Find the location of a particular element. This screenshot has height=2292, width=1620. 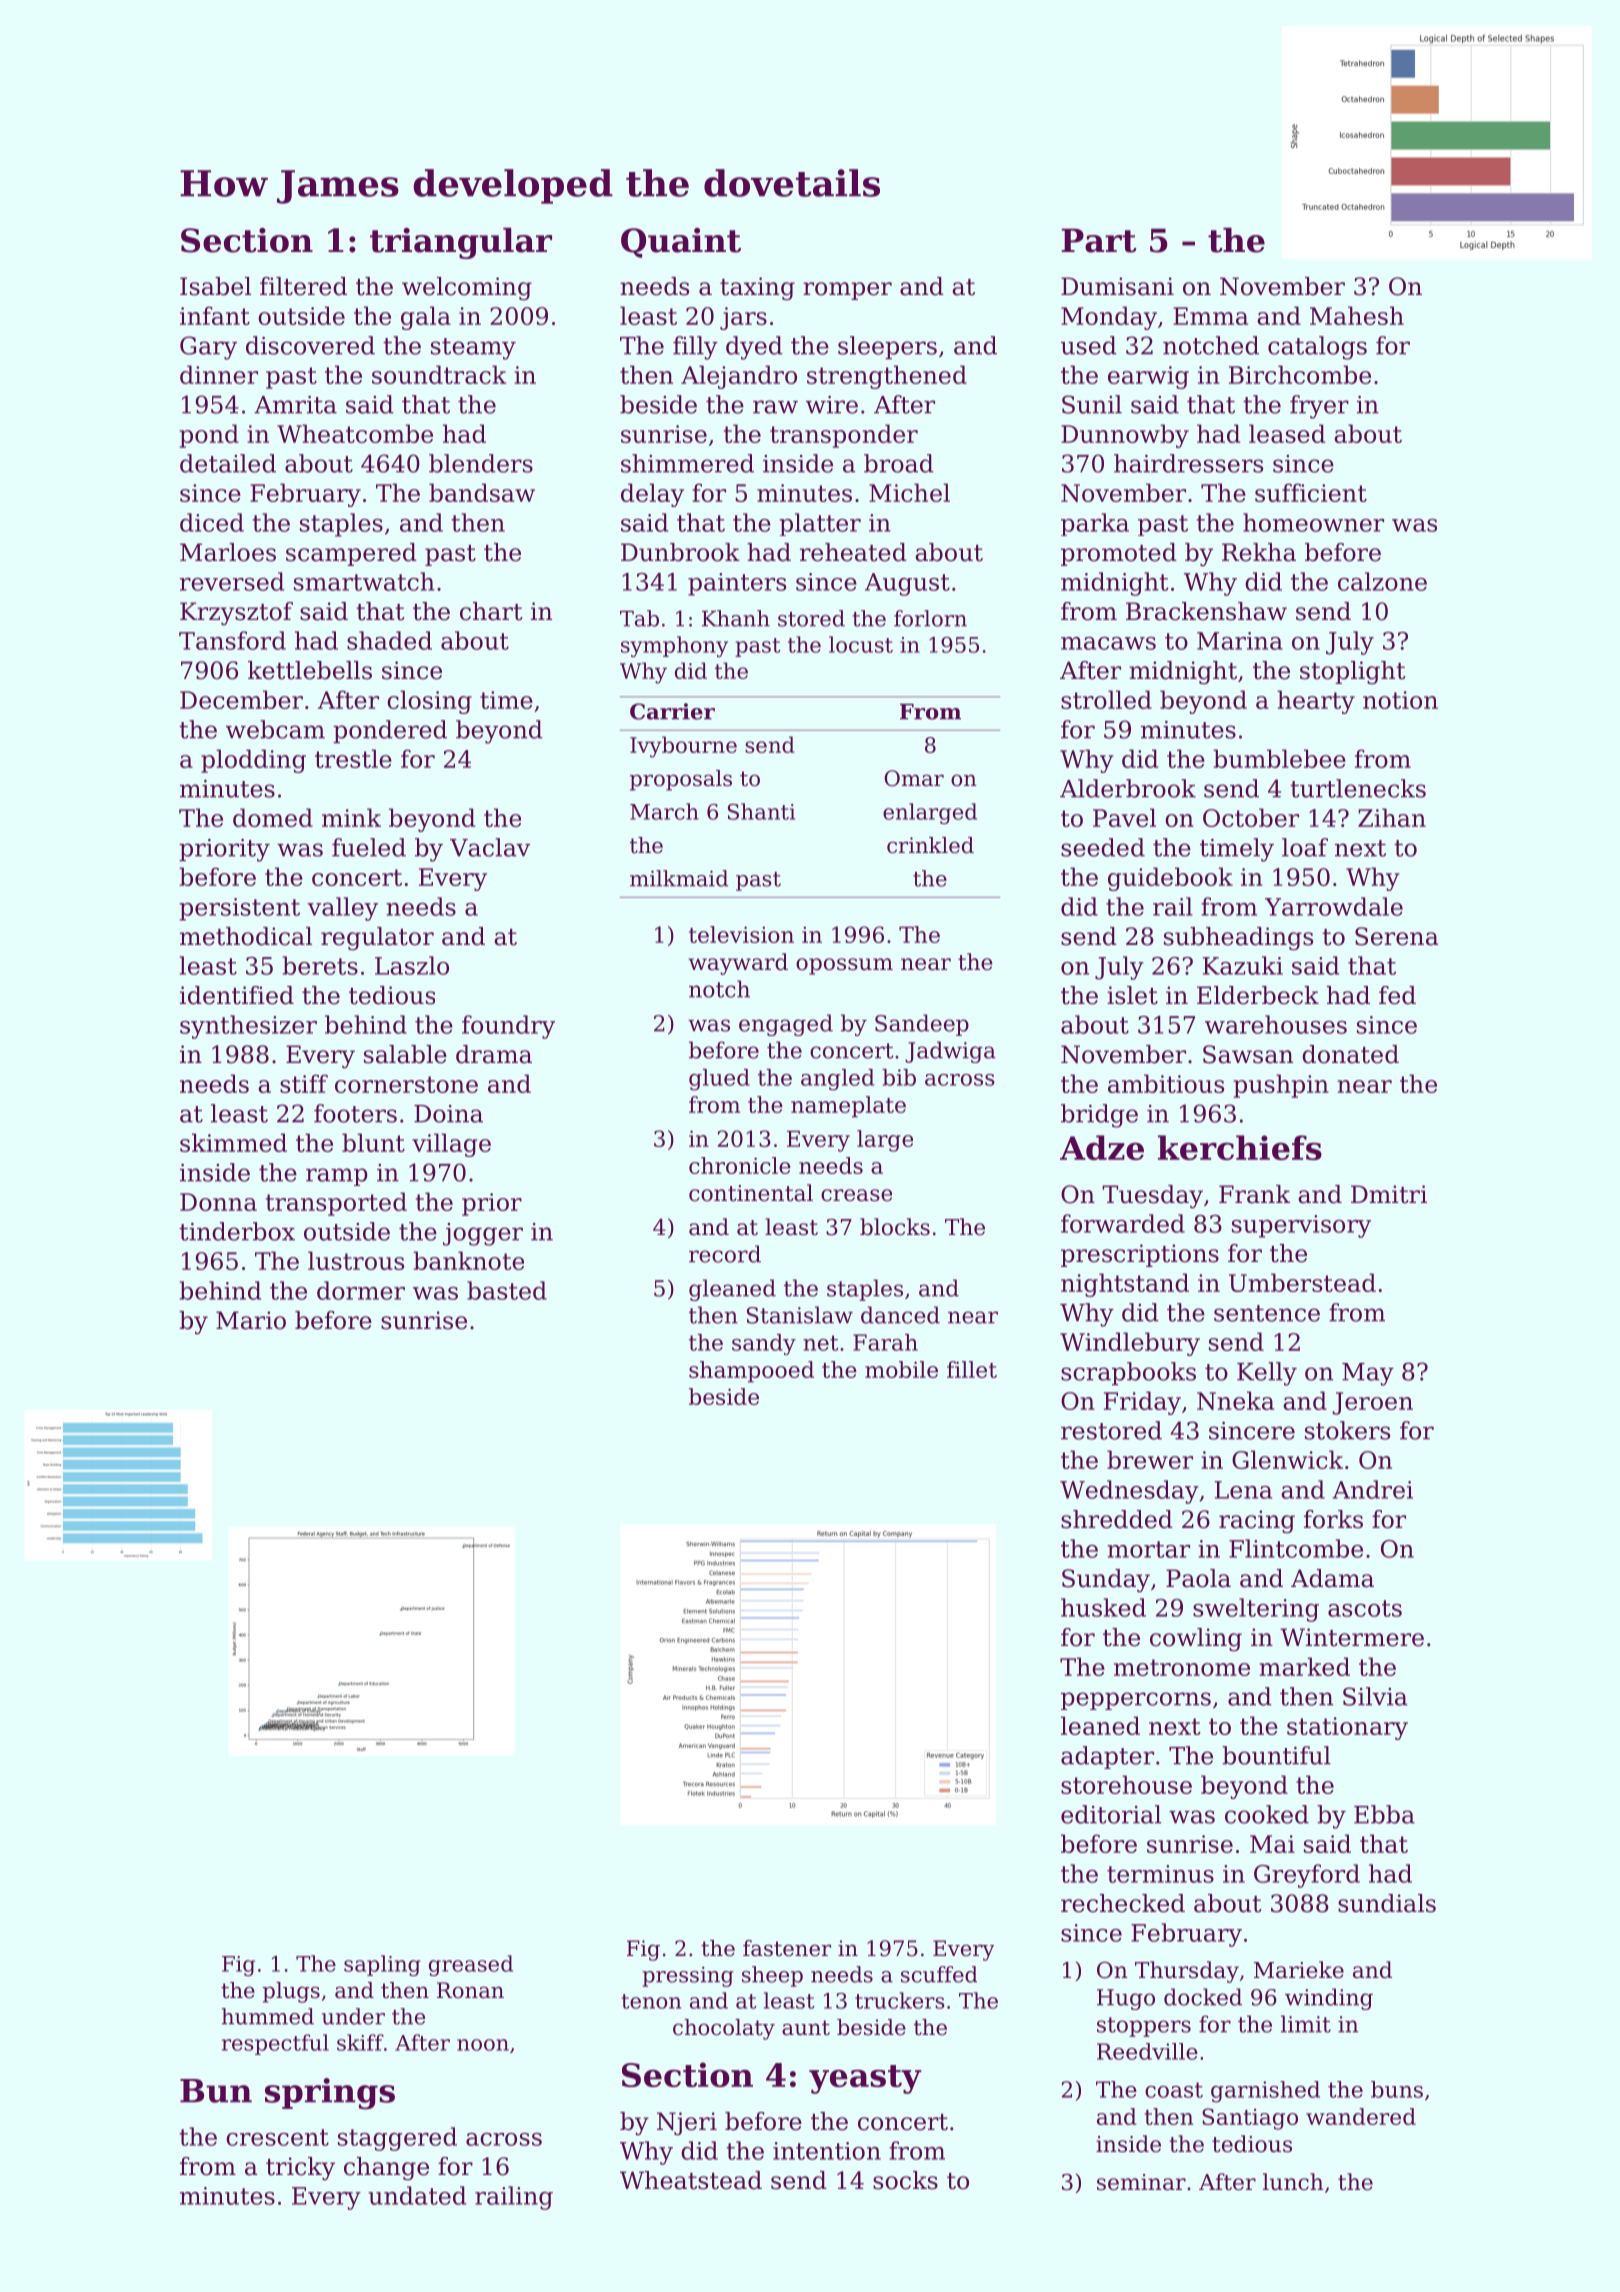

Michel is located at coordinates (909, 492).
